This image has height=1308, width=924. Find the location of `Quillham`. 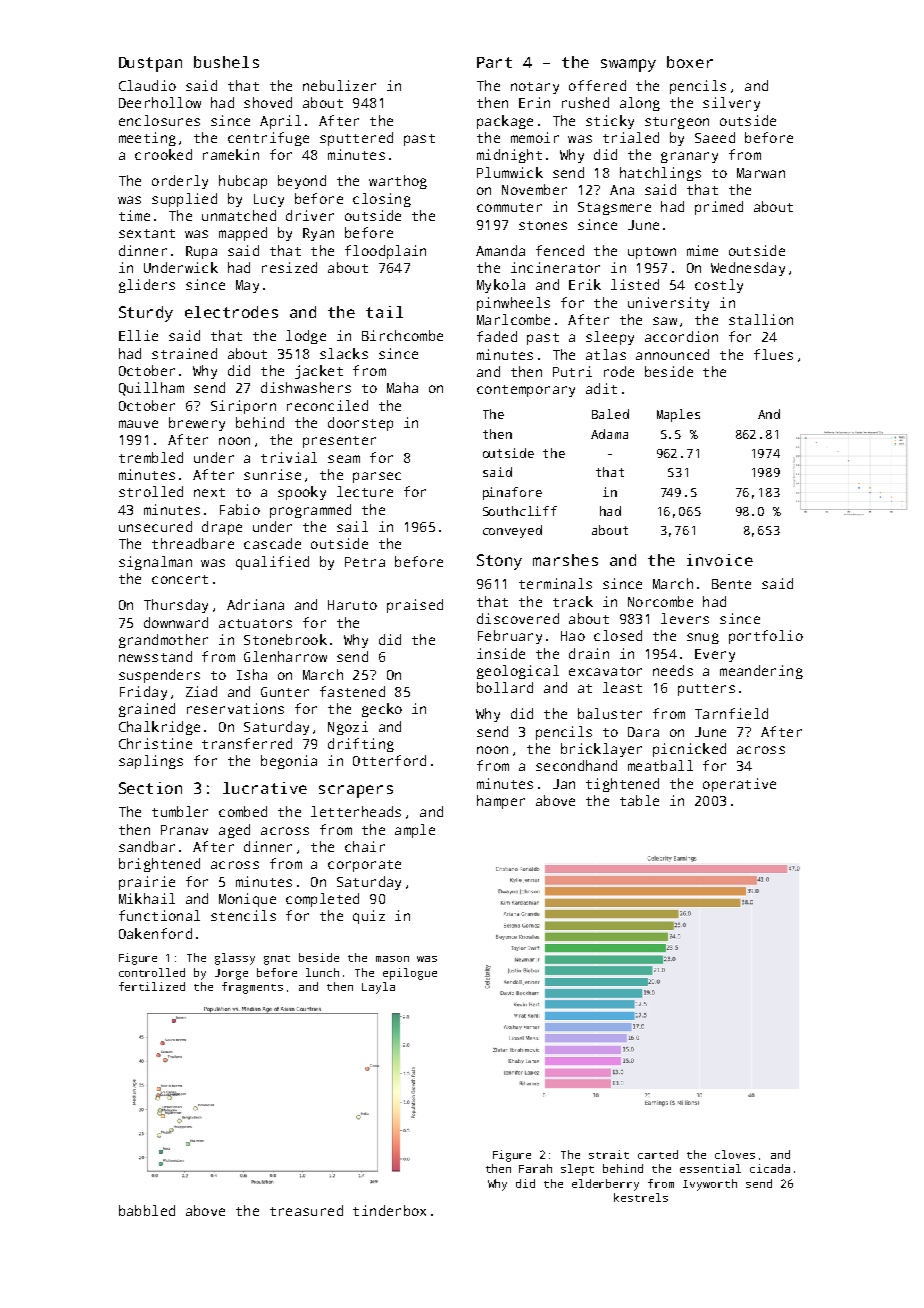

Quillham is located at coordinates (151, 389).
